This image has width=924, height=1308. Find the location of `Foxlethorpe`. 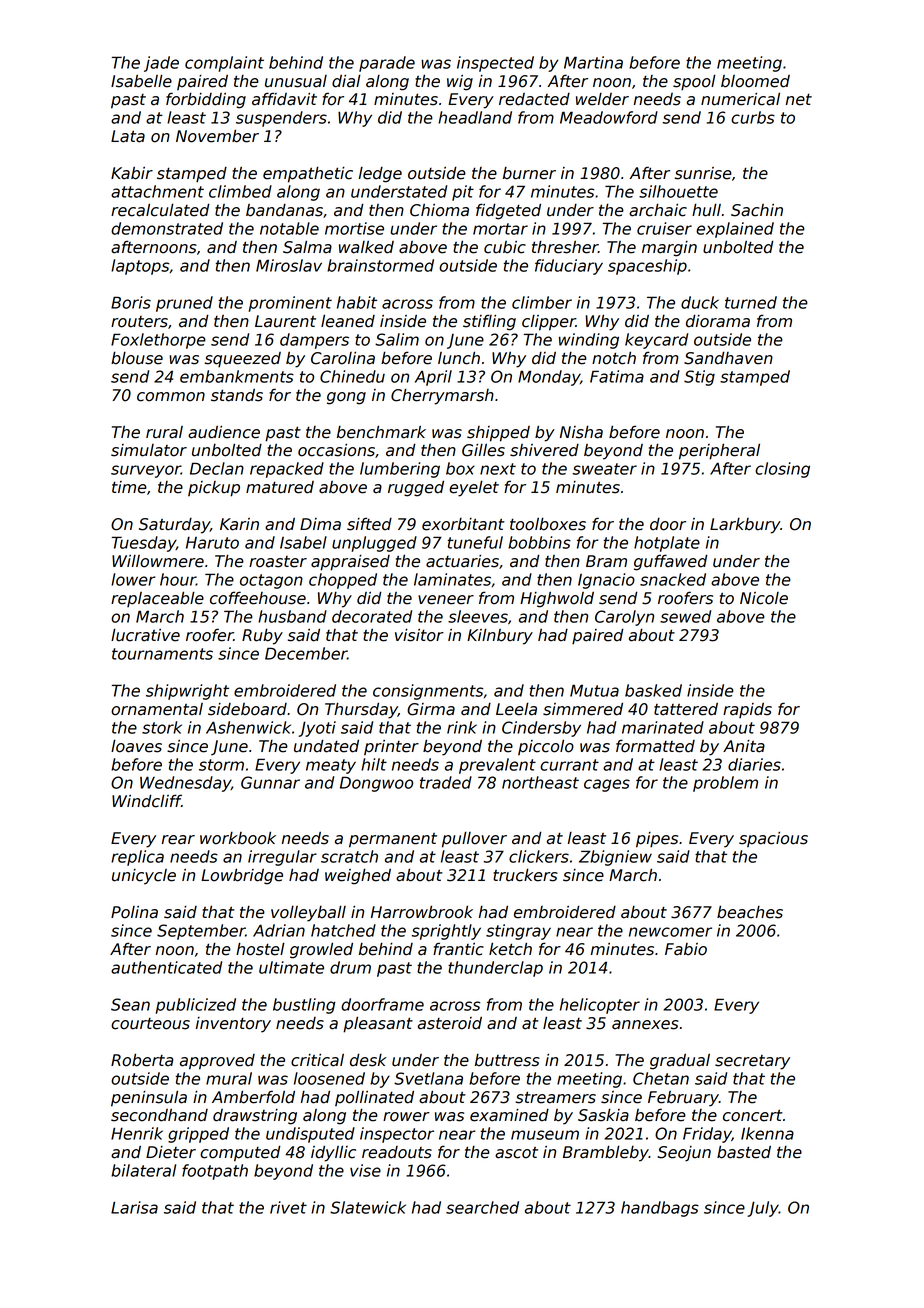

Foxlethorpe is located at coordinates (158, 341).
